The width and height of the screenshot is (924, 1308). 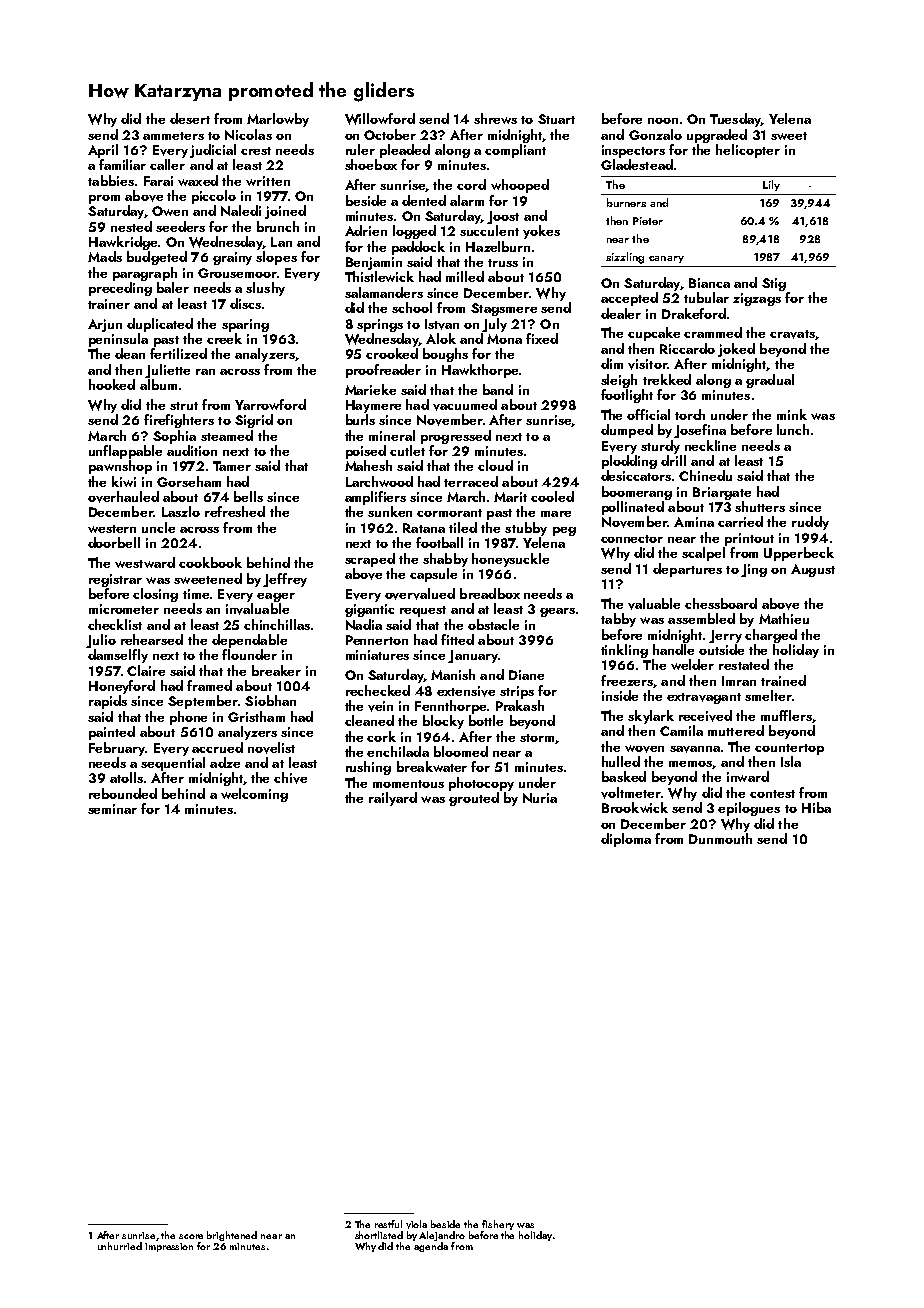 What do you see at coordinates (489, 230) in the screenshot?
I see `succulent` at bounding box center [489, 230].
